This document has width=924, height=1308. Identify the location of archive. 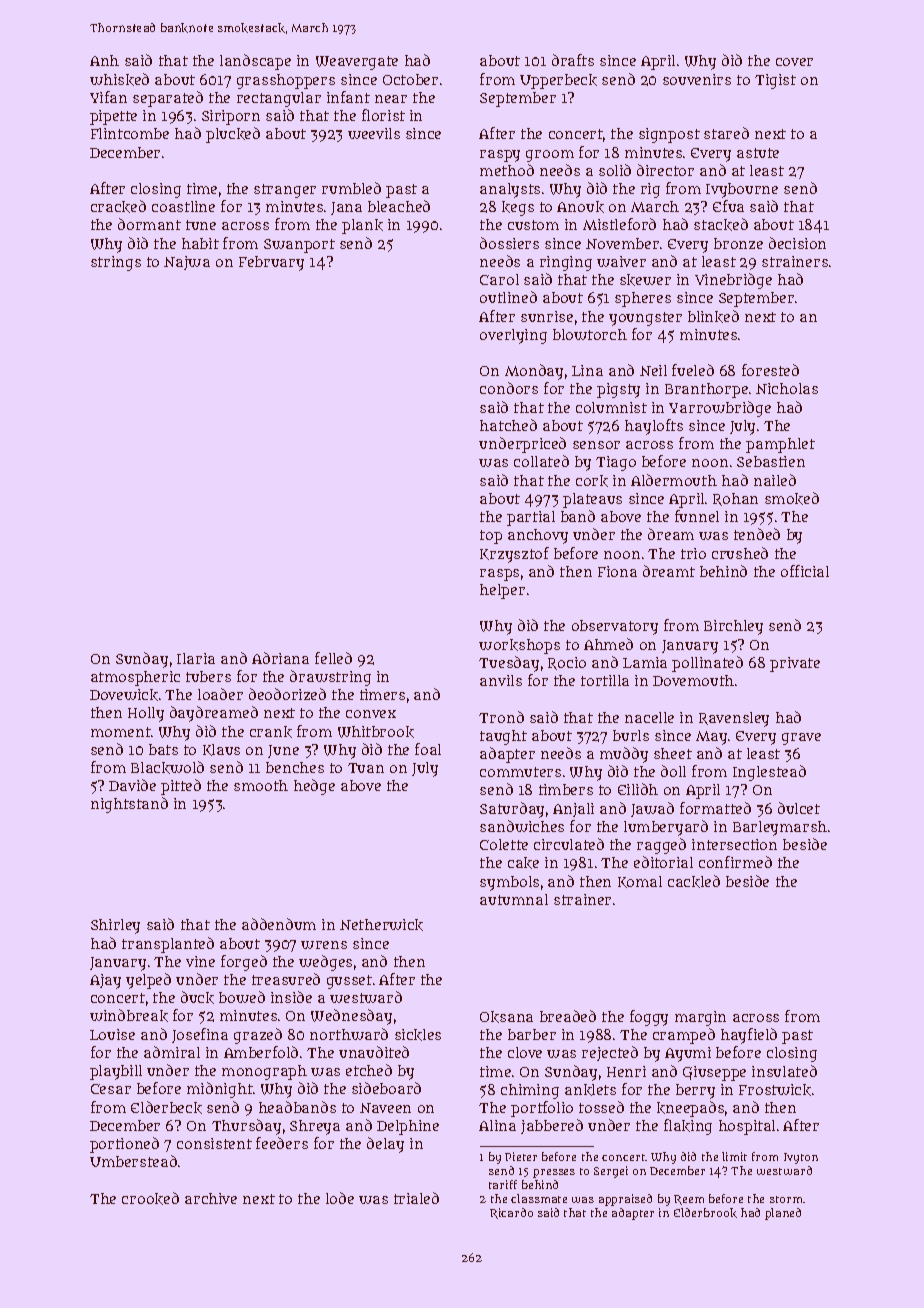
(211, 1198).
